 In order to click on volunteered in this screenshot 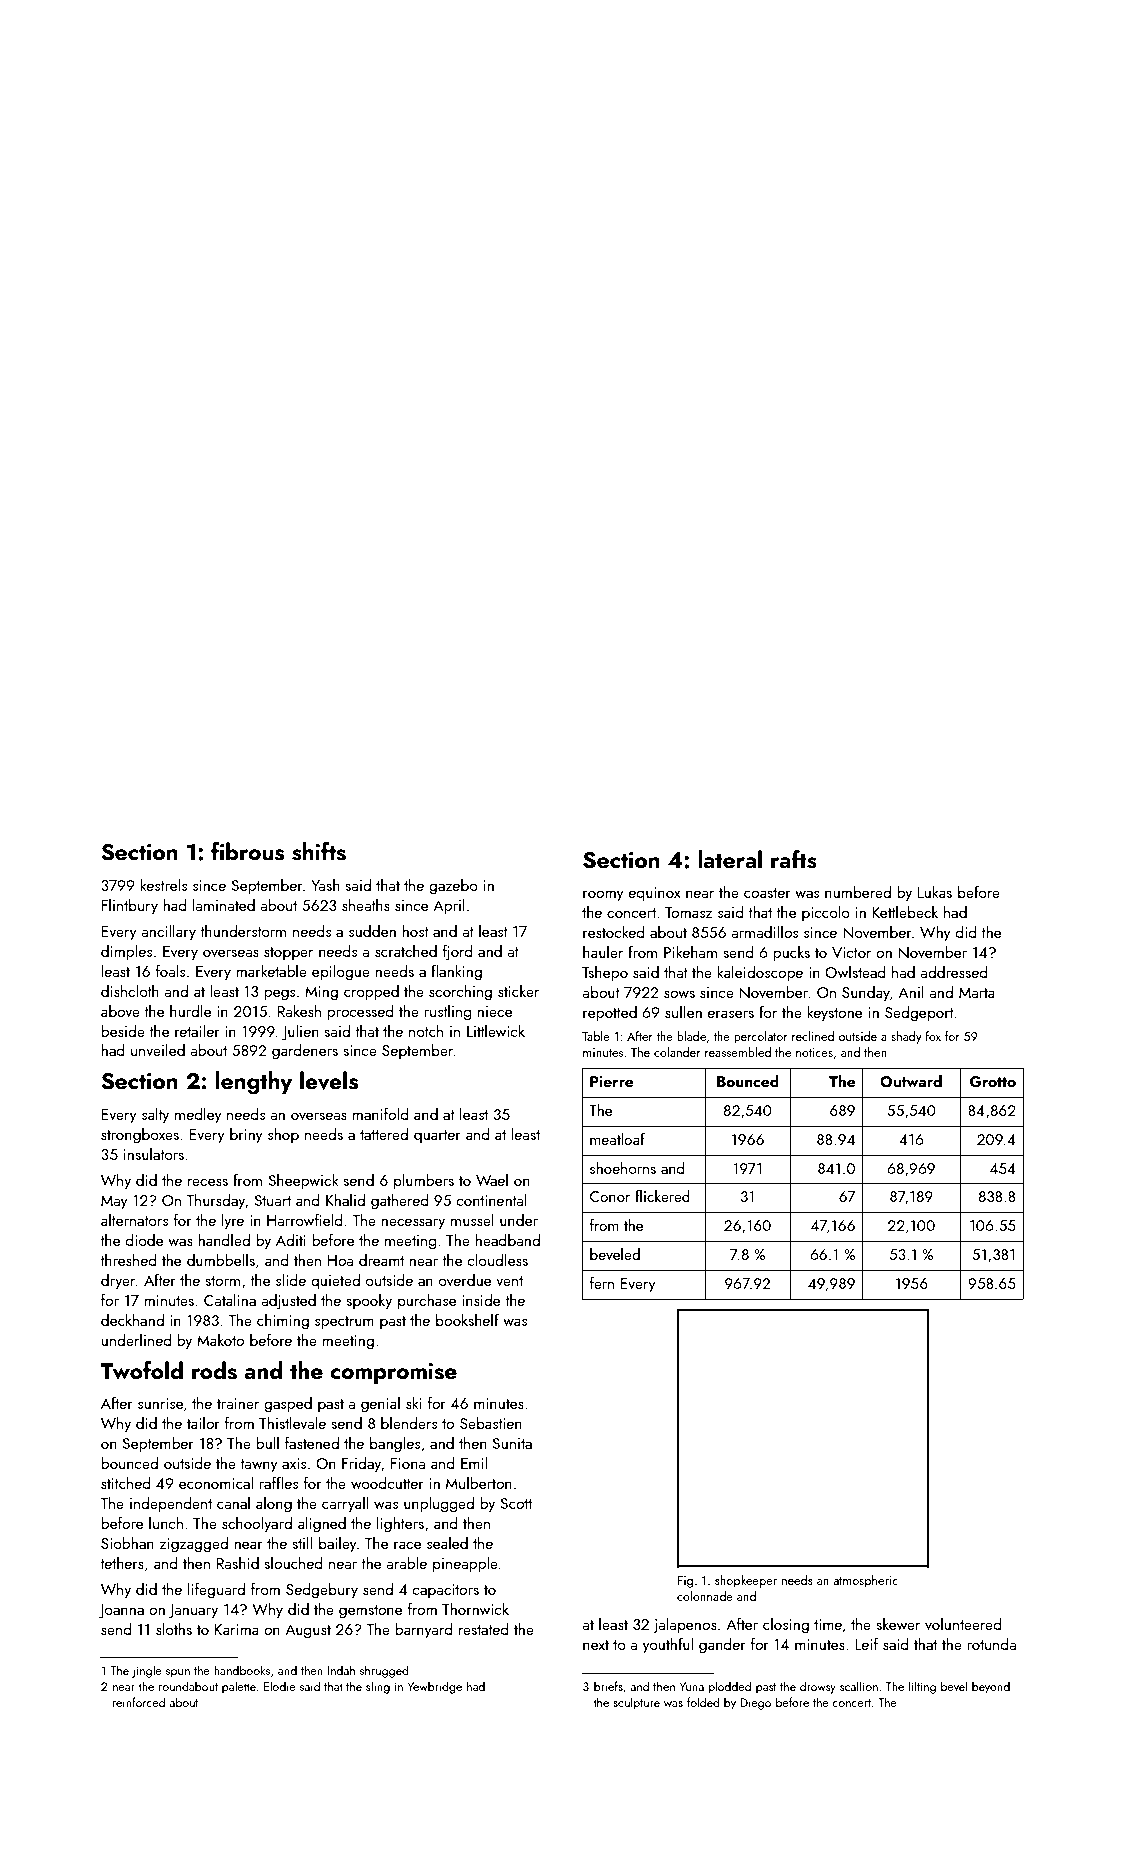, I will do `click(963, 1624)`.
